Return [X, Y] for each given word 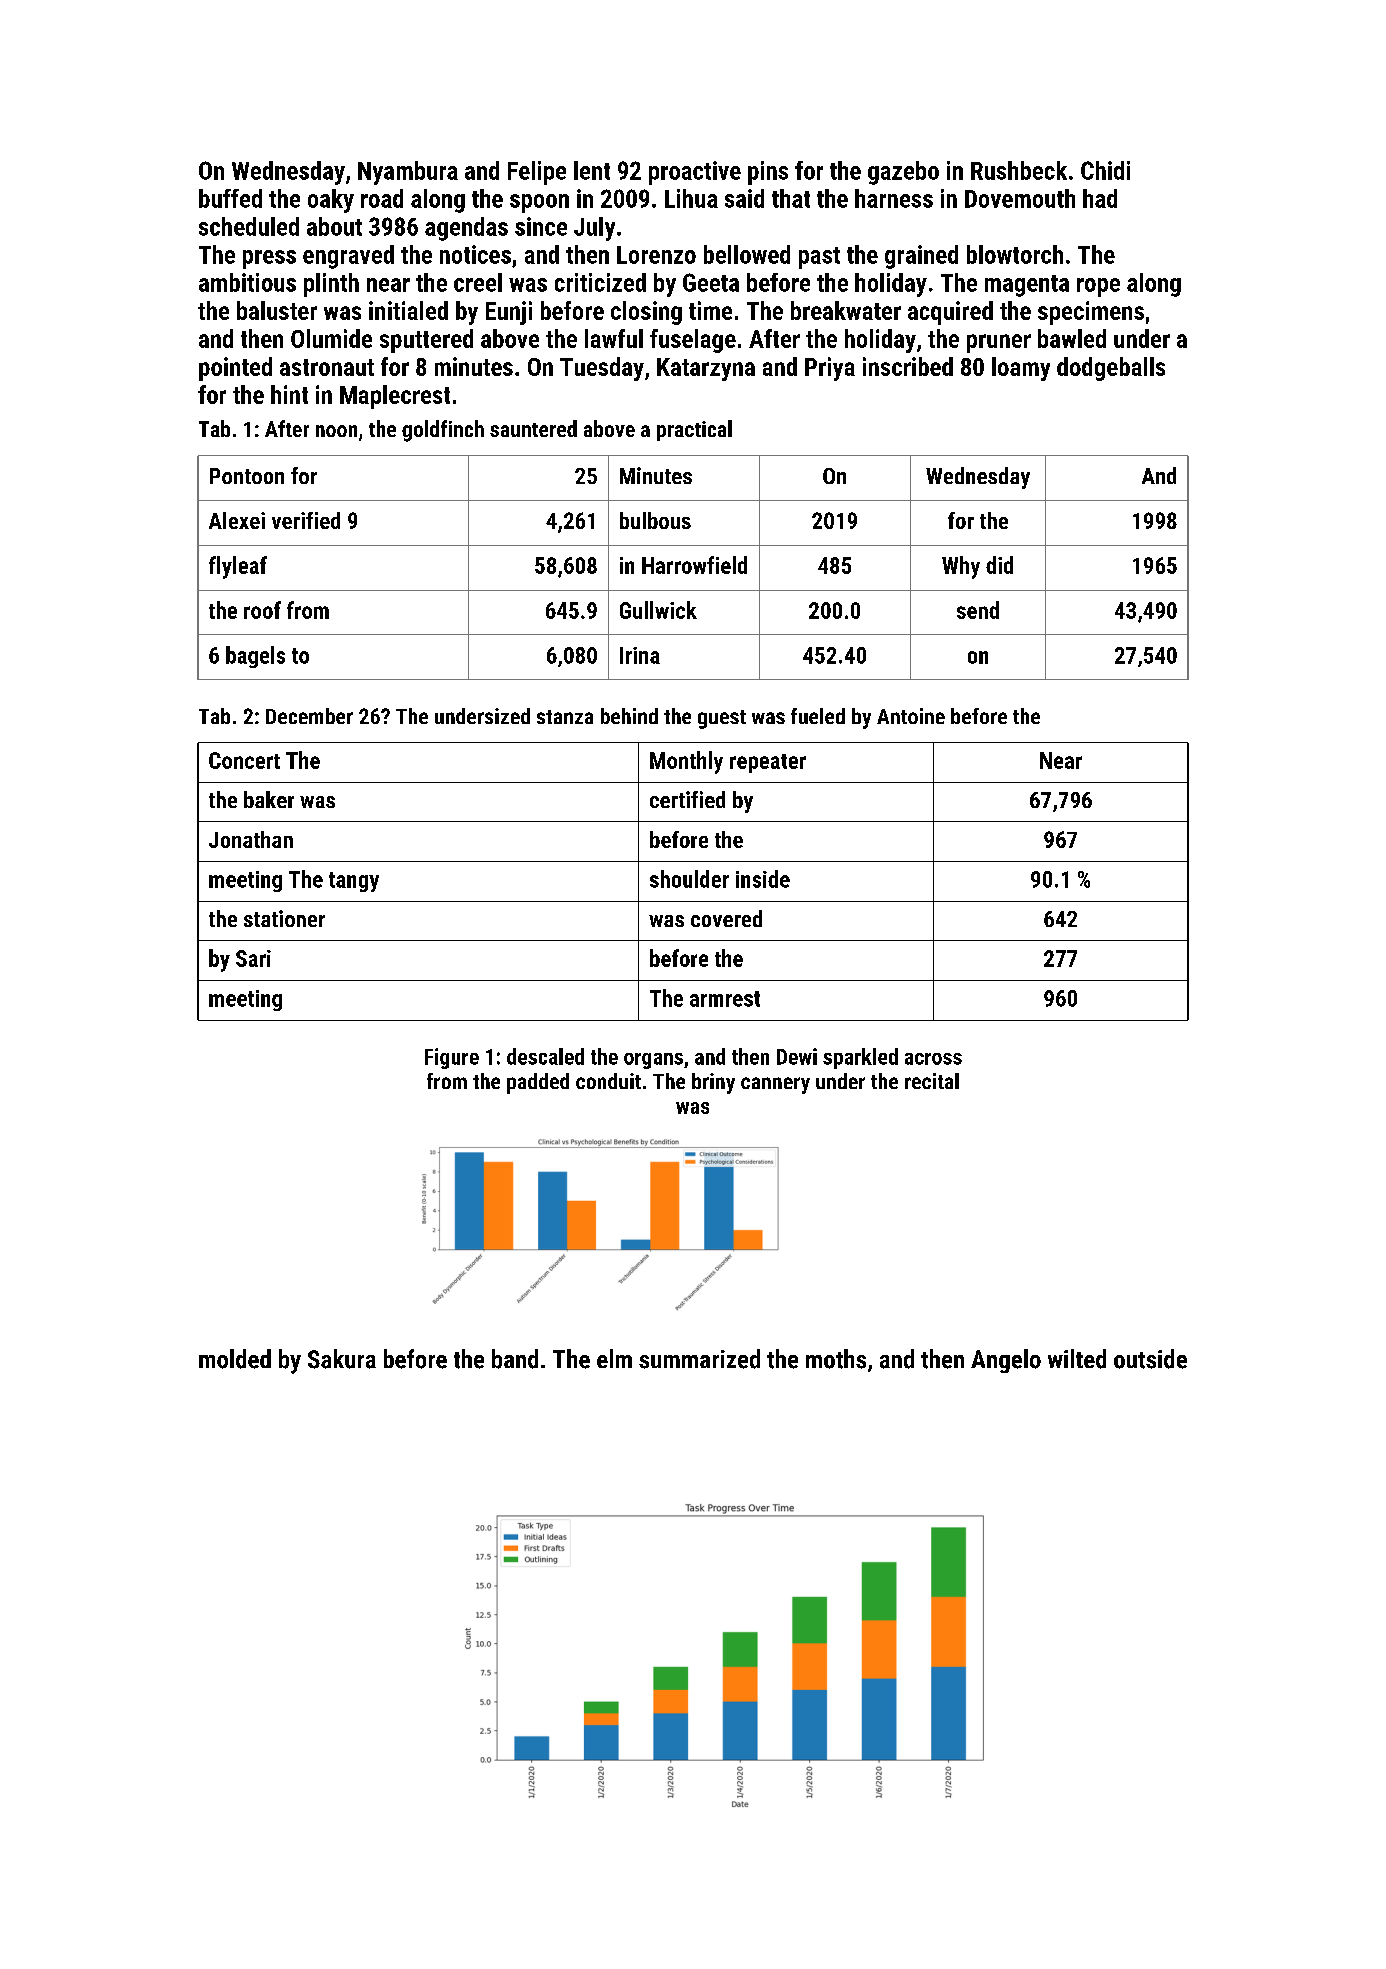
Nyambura [408, 173]
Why [961, 567]
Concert [244, 760]
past [819, 258]
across [933, 1059]
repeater [768, 763]
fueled [818, 716]
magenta [1027, 286]
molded [235, 1359]
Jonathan [251, 839]
